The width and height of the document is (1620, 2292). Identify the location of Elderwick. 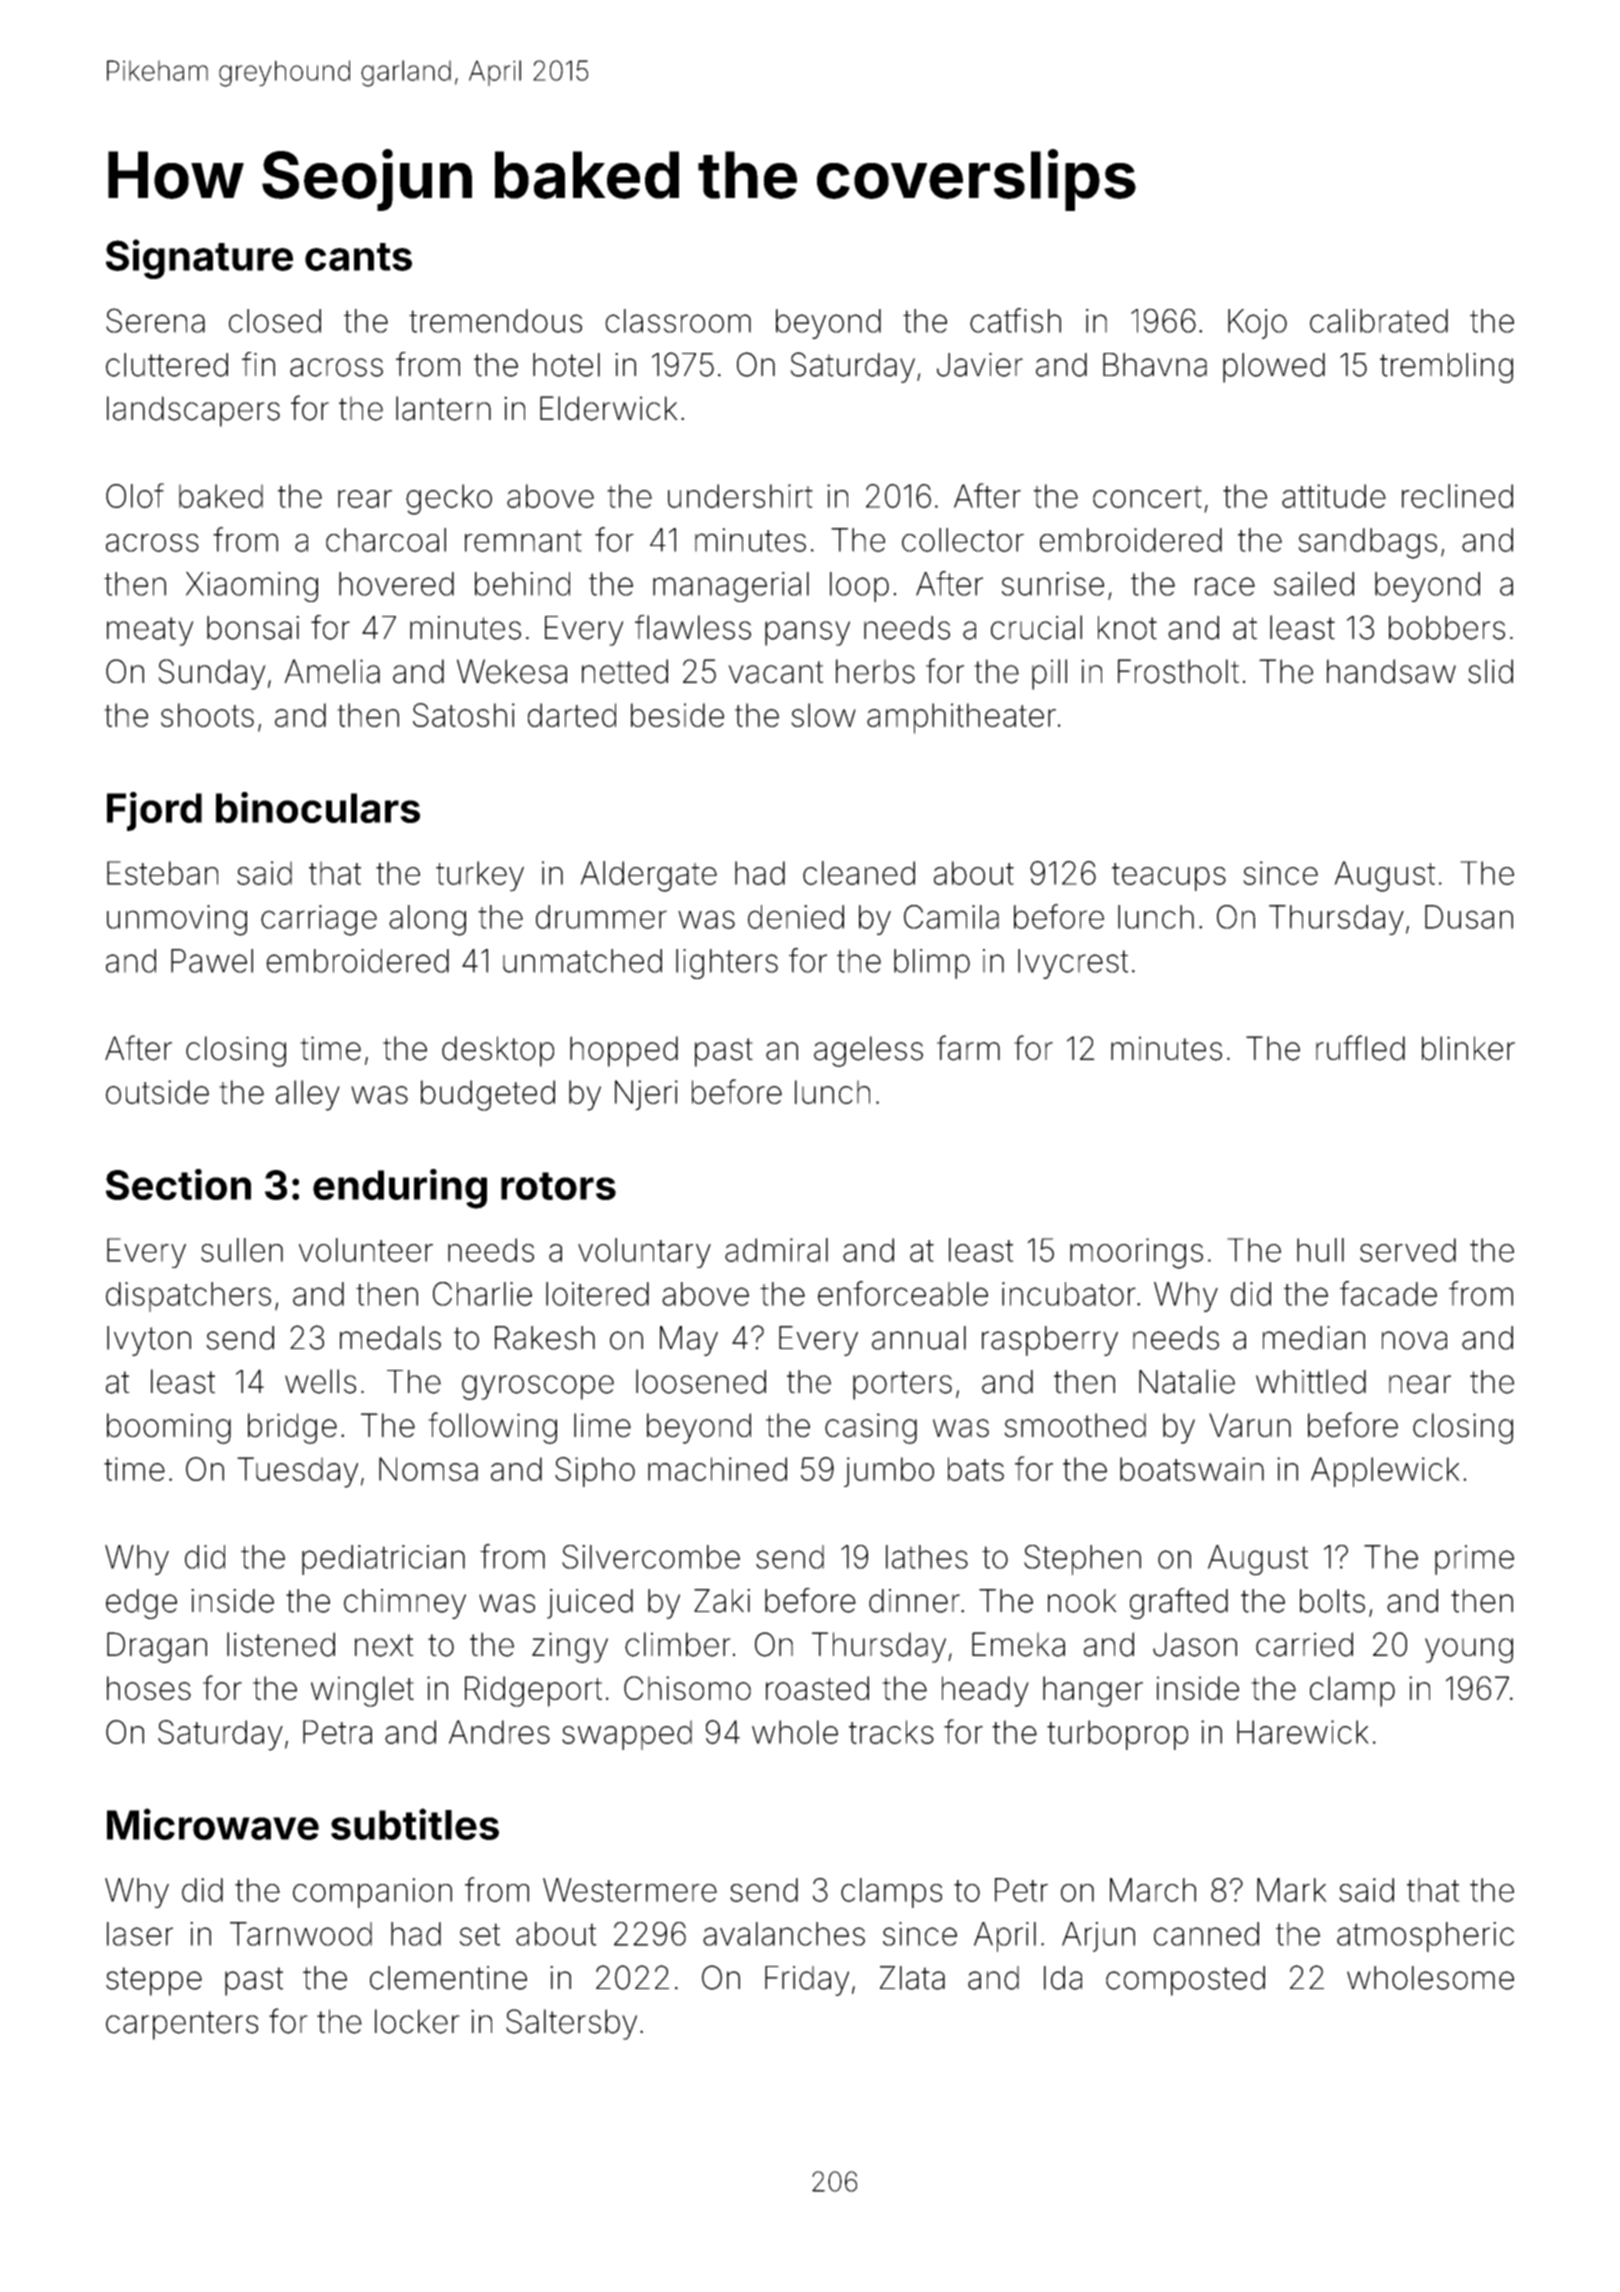
(609, 408).
